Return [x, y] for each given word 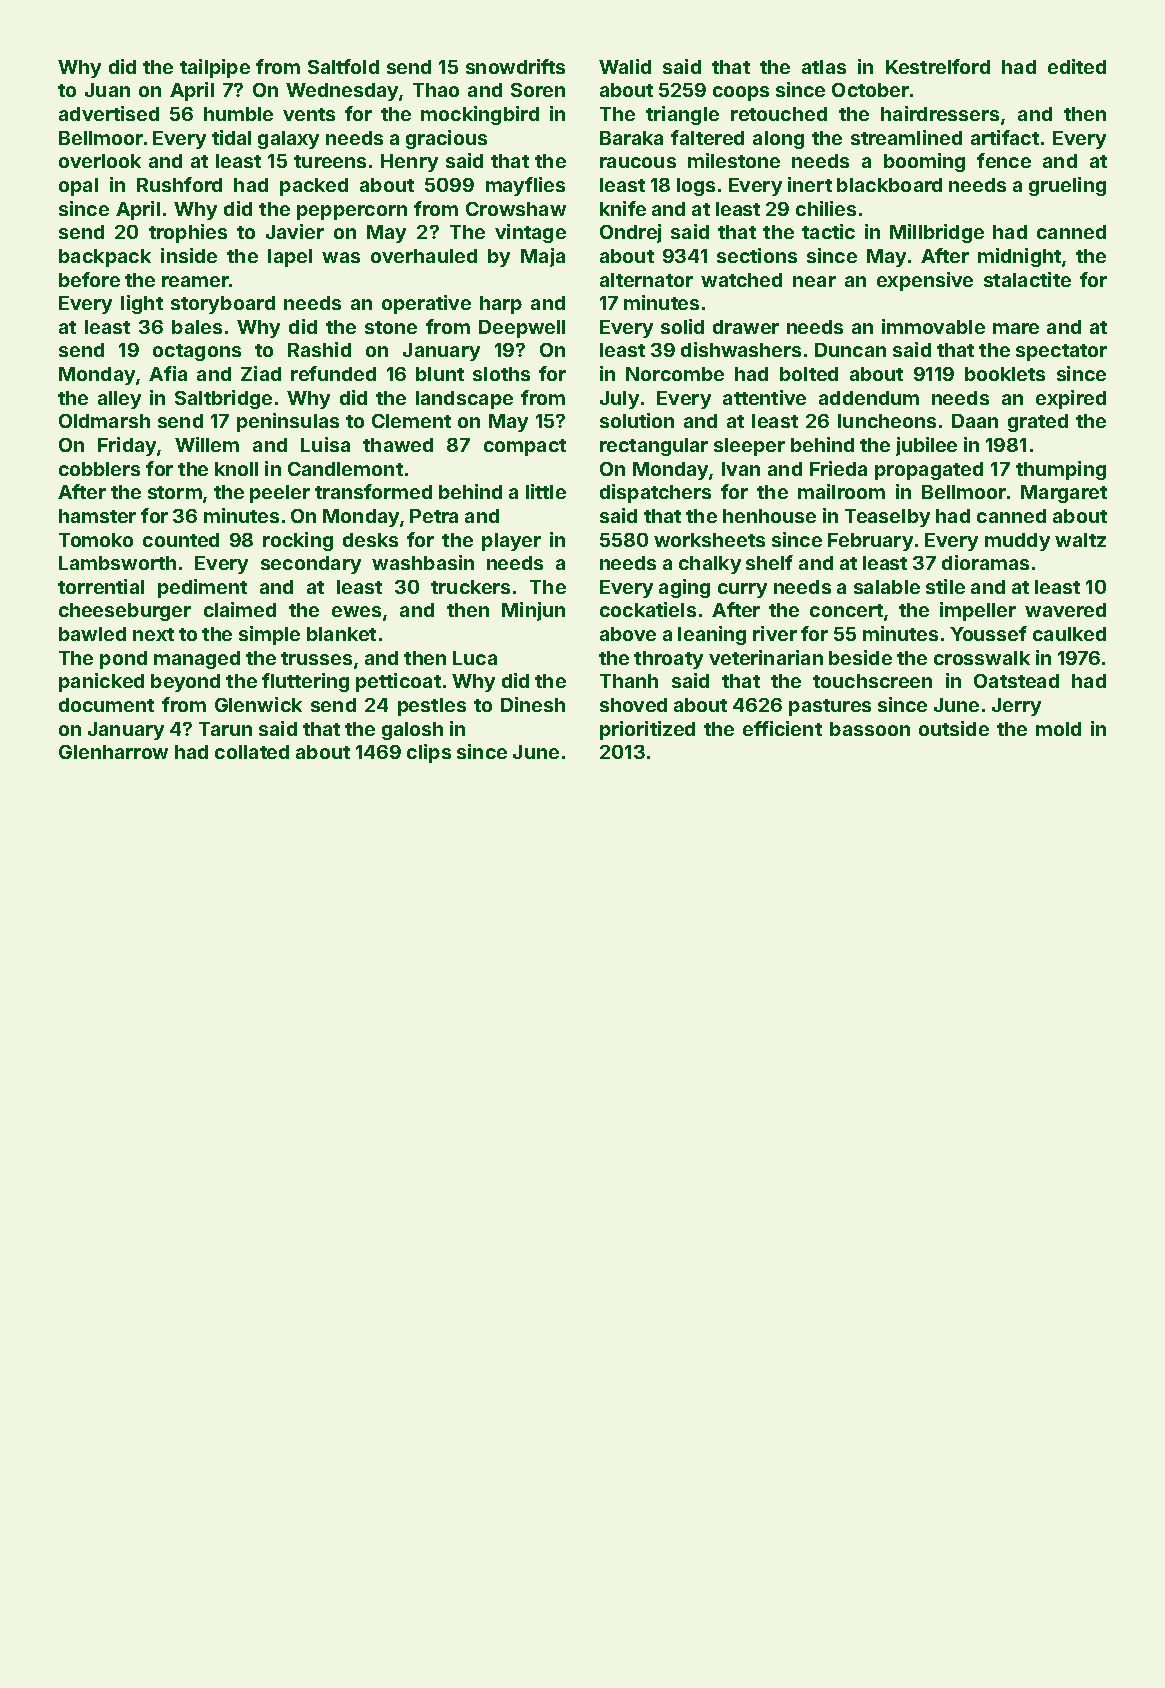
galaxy [288, 140]
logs [696, 187]
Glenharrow [113, 752]
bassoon [870, 729]
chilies [826, 208]
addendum [869, 398]
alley [119, 400]
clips [429, 753]
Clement [411, 421]
